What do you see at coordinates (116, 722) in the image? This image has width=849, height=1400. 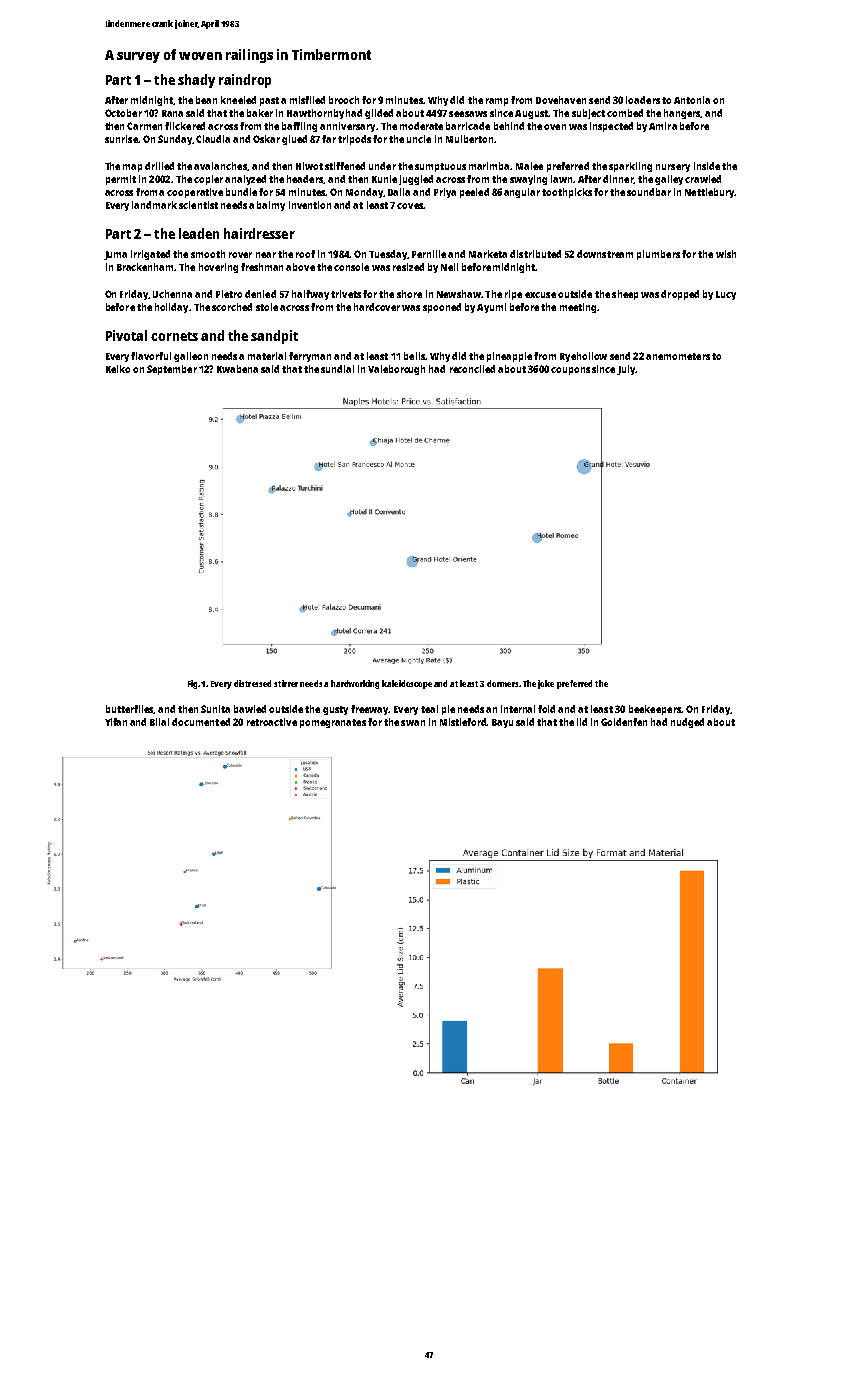 I see `Yifan` at bounding box center [116, 722].
